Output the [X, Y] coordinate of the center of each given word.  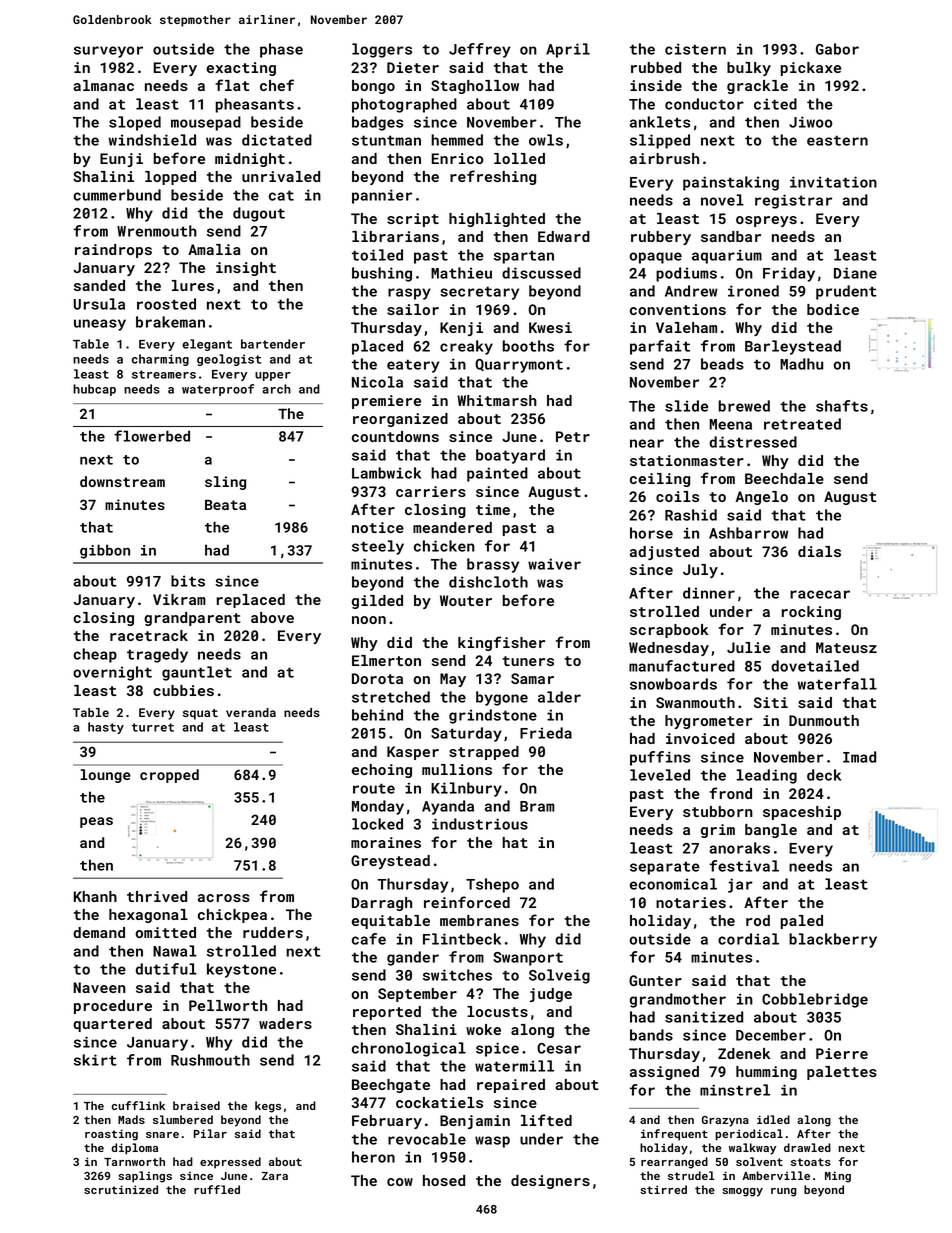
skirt [95, 1060]
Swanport [528, 959]
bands [651, 1035]
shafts [842, 406]
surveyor [108, 52]
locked [377, 824]
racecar [820, 594]
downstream [122, 481]
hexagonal [148, 916]
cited [775, 104]
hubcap [94, 390]
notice [378, 527]
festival [744, 866]
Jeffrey [480, 50]
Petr [573, 436]
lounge [105, 776]
